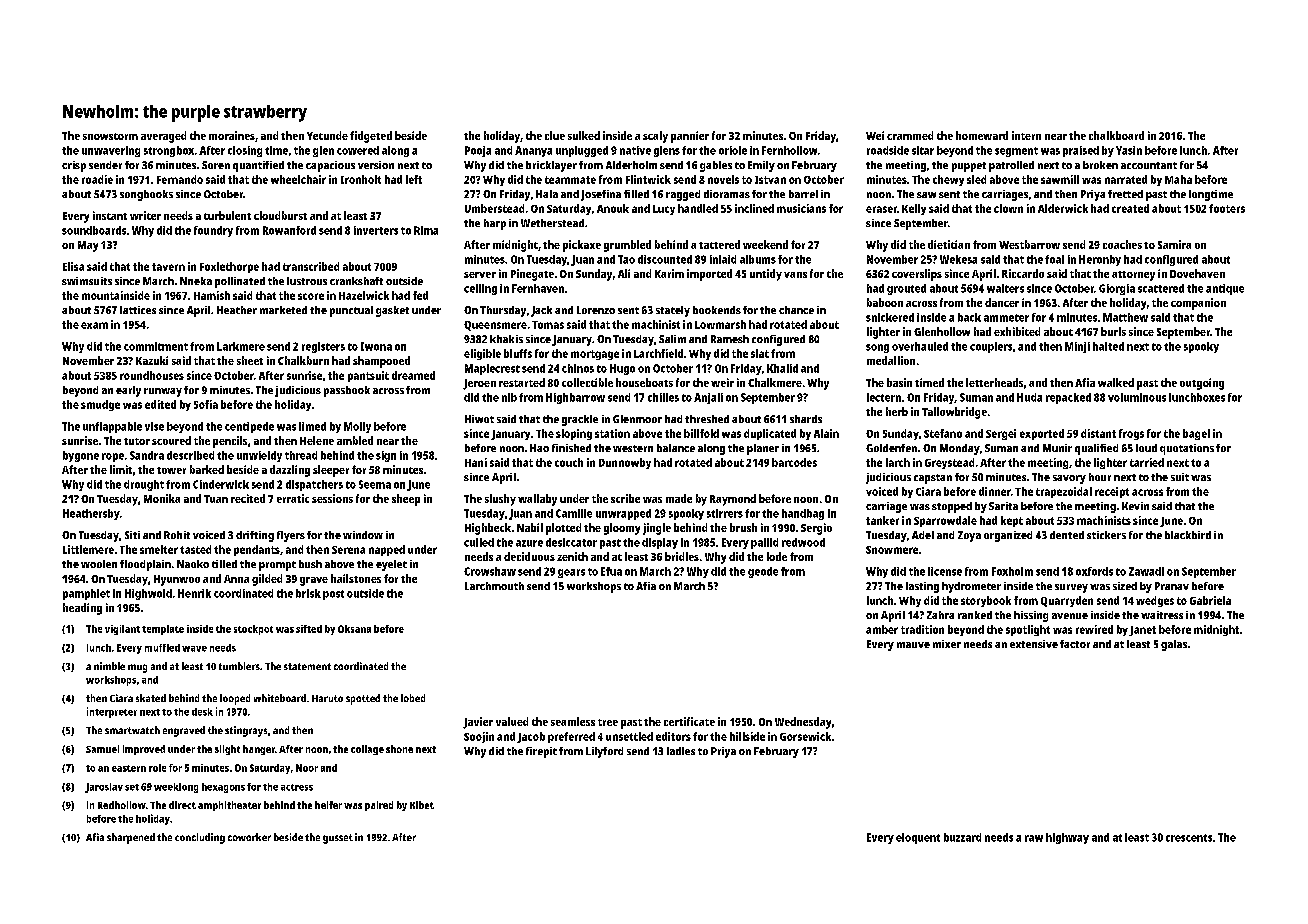  I want to click on nib, so click(509, 397).
